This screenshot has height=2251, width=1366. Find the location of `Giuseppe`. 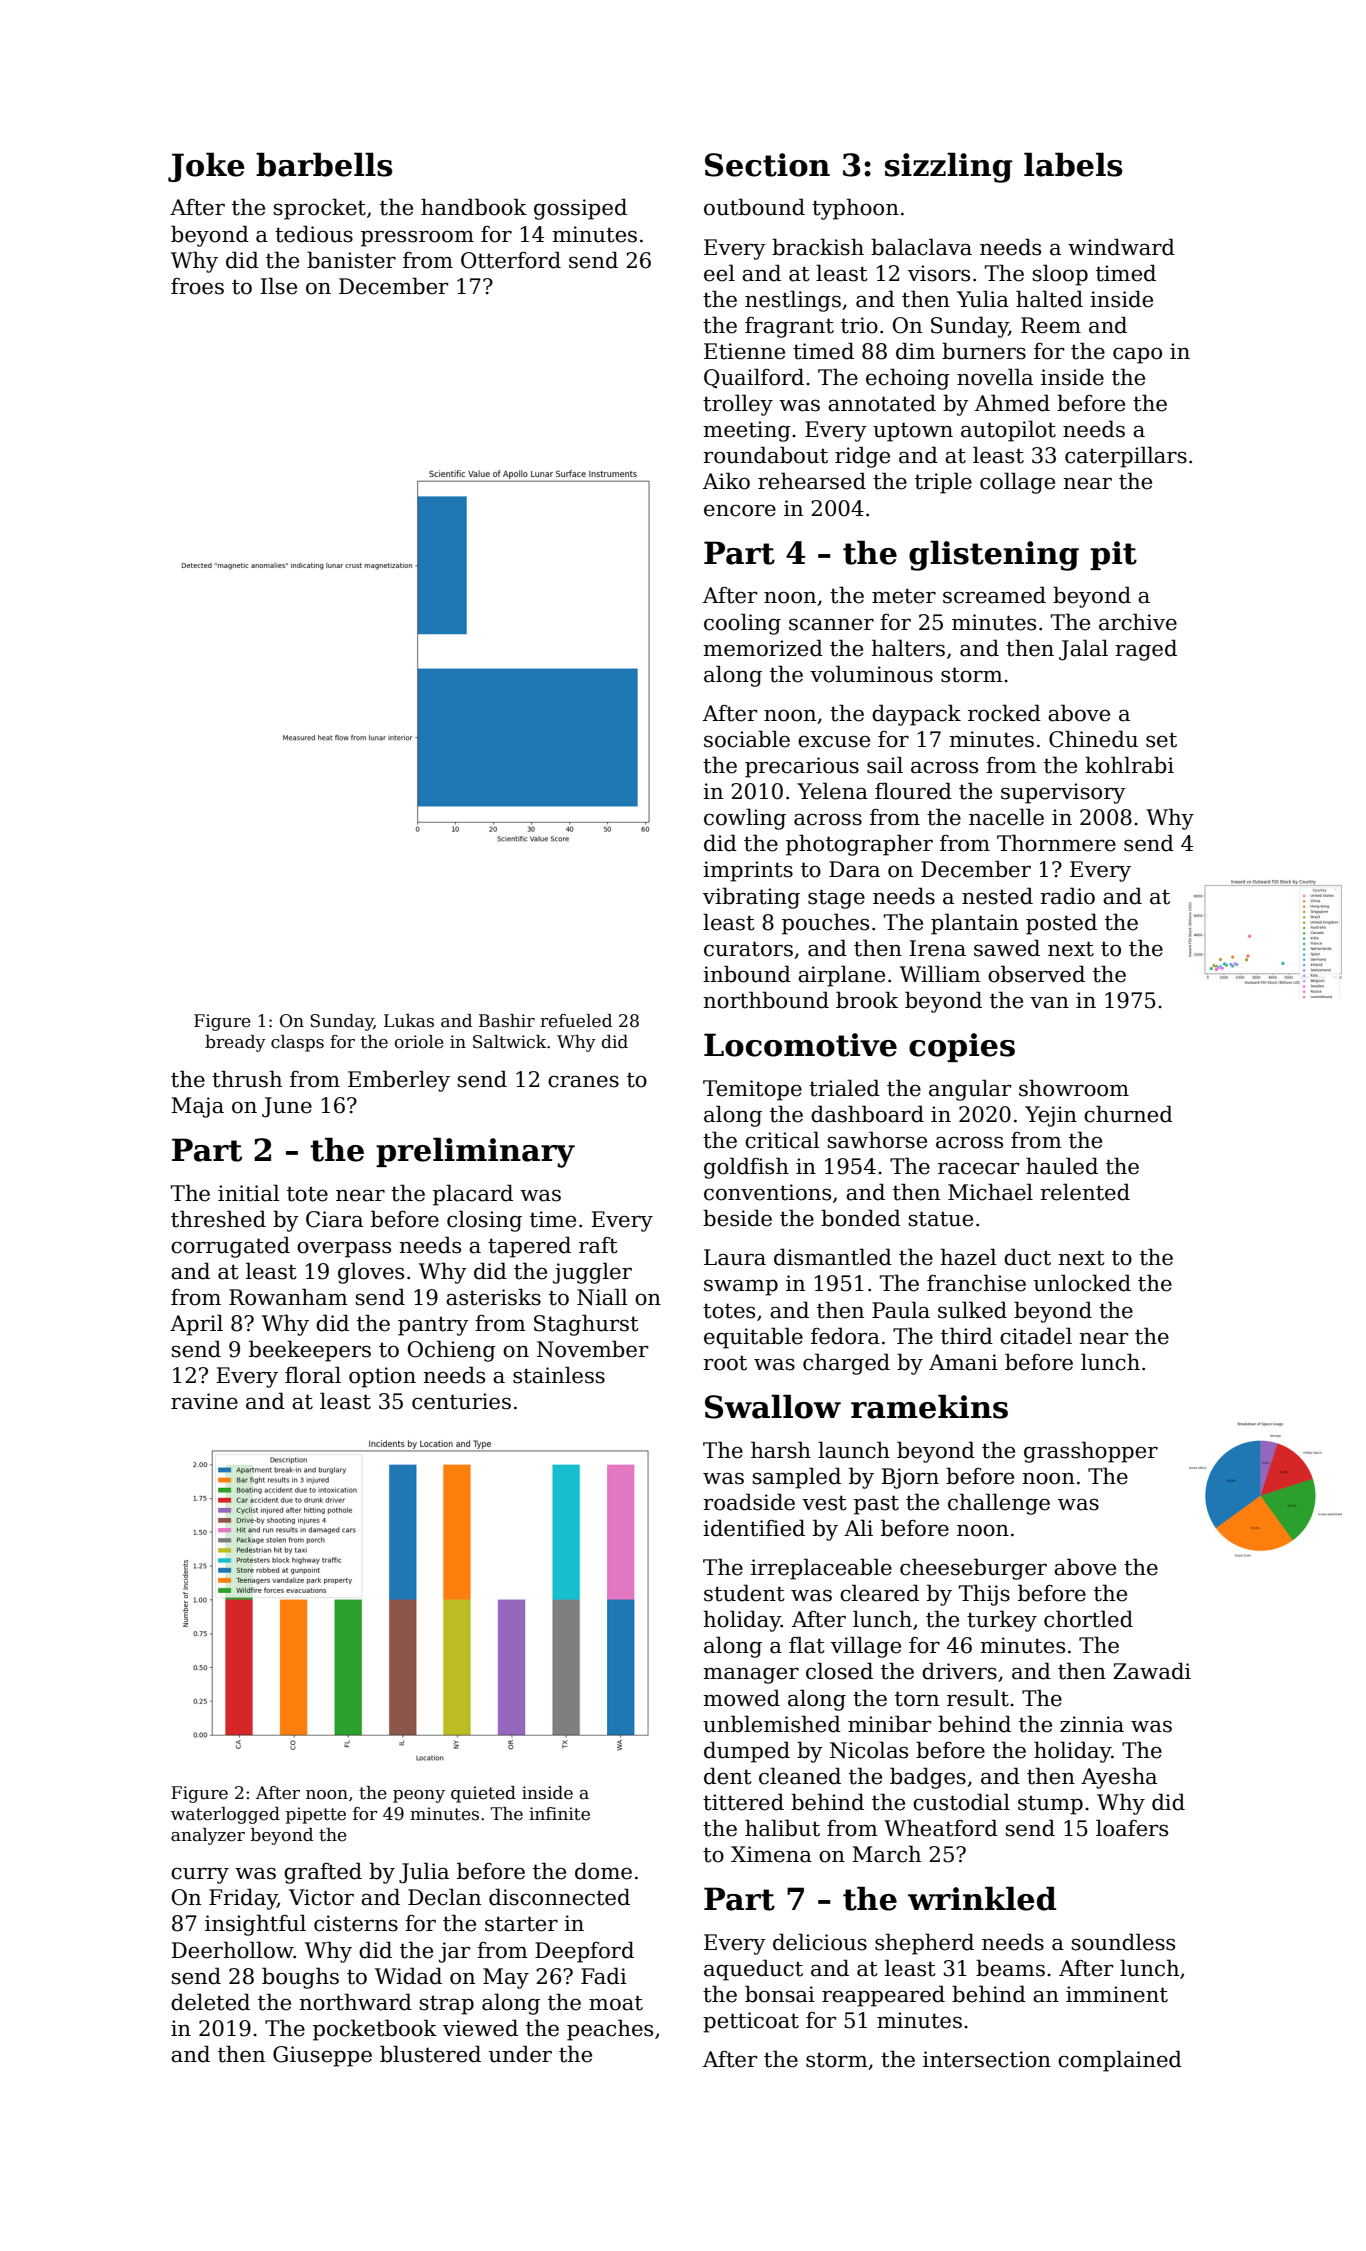

Giuseppe is located at coordinates (322, 2056).
